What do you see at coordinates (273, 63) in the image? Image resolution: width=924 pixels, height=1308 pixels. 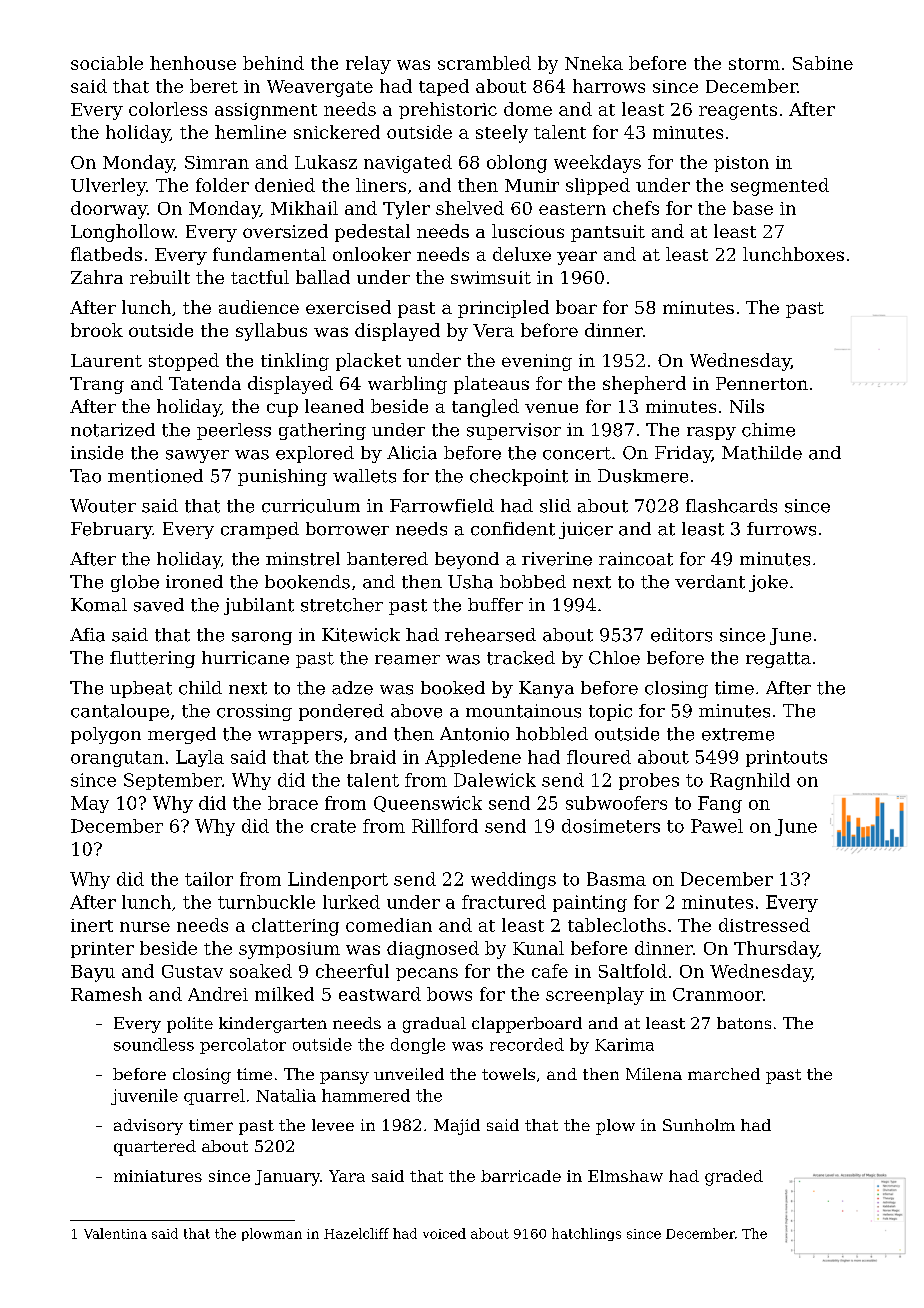 I see `behind` at bounding box center [273, 63].
